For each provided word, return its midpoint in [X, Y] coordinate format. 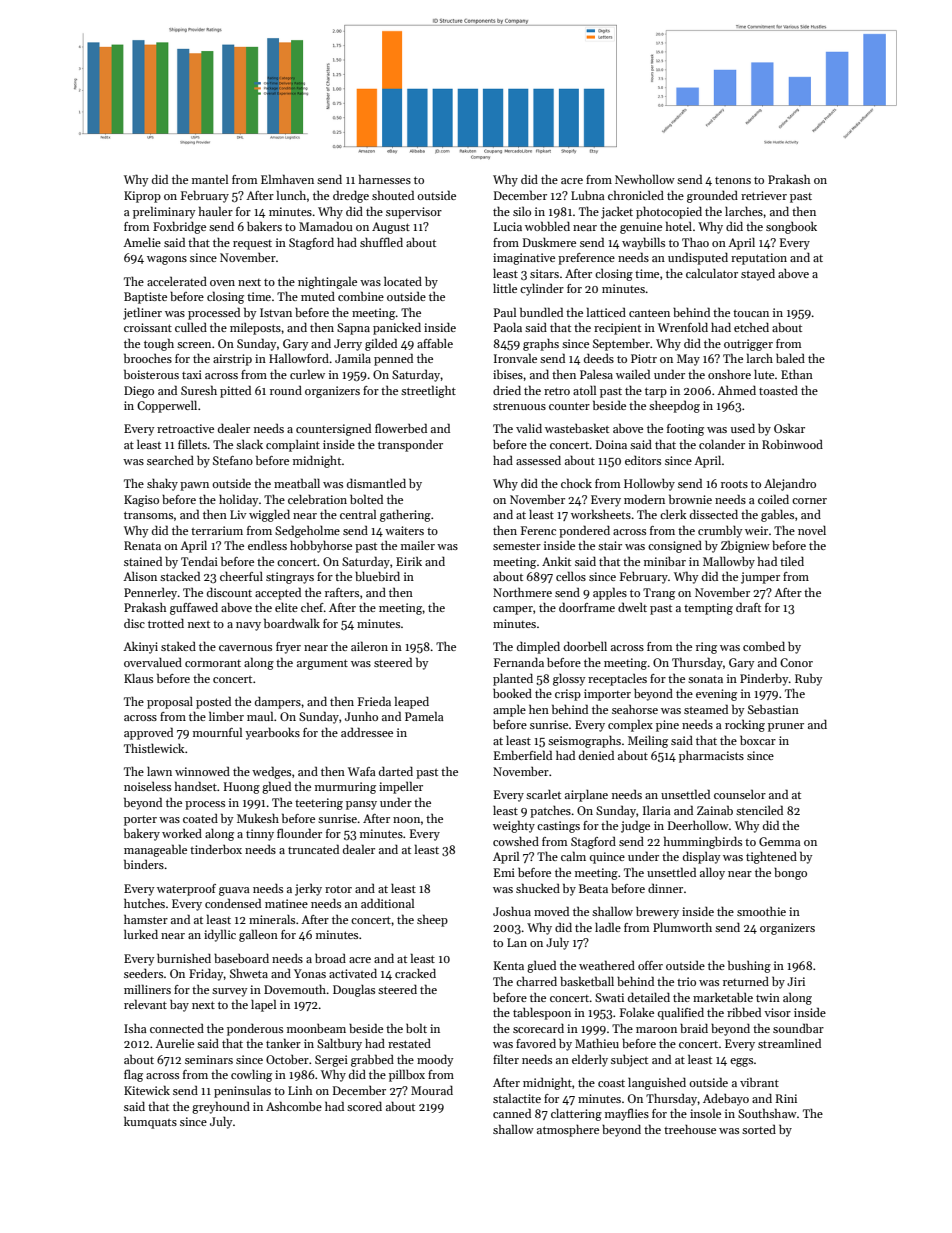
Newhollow [645, 179]
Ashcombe [294, 1106]
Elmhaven [287, 179]
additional [387, 903]
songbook [791, 227]
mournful [217, 732]
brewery [657, 913]
